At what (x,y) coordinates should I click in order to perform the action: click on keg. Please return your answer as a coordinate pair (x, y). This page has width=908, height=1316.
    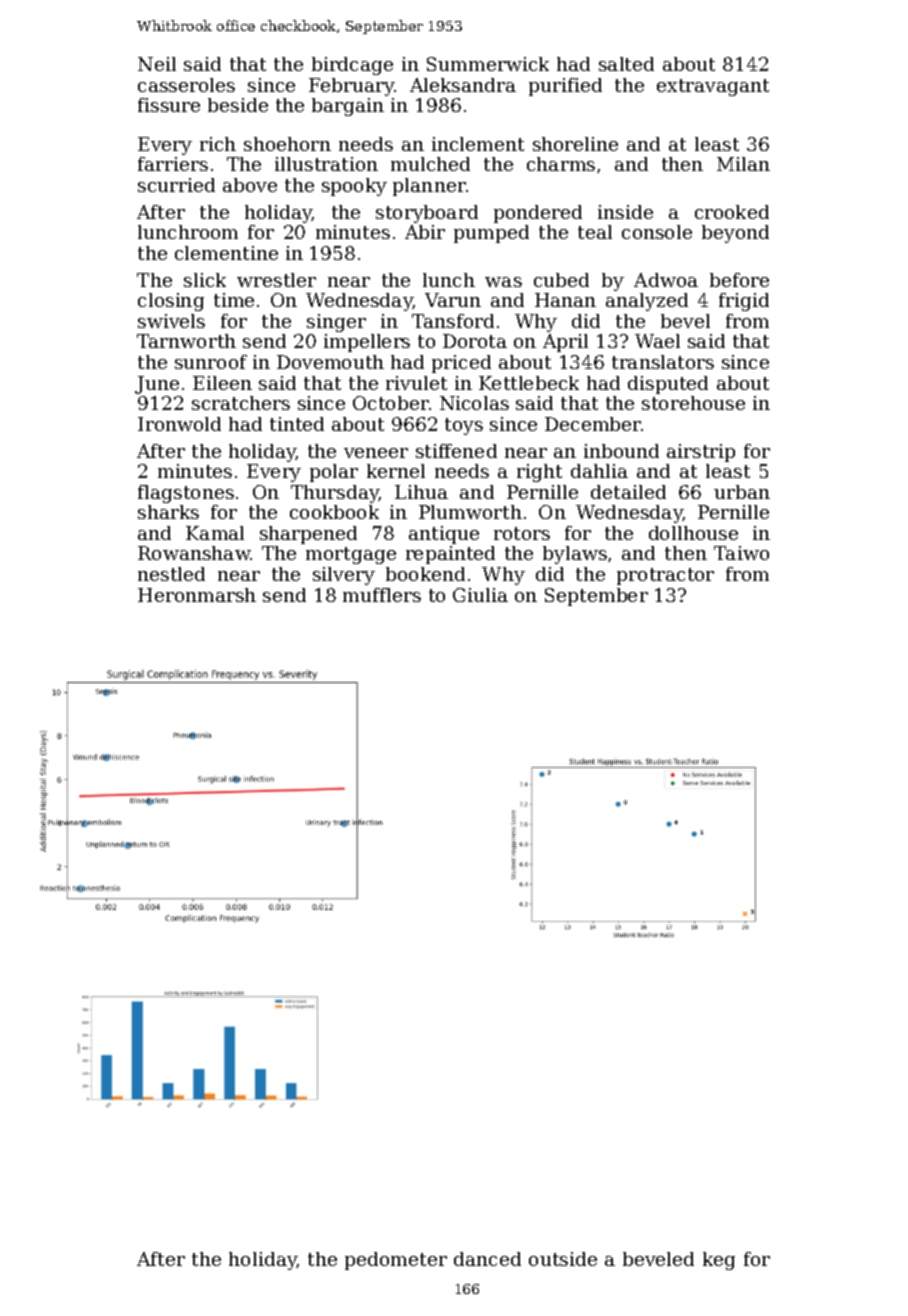
    Looking at the image, I should click on (719, 1261).
